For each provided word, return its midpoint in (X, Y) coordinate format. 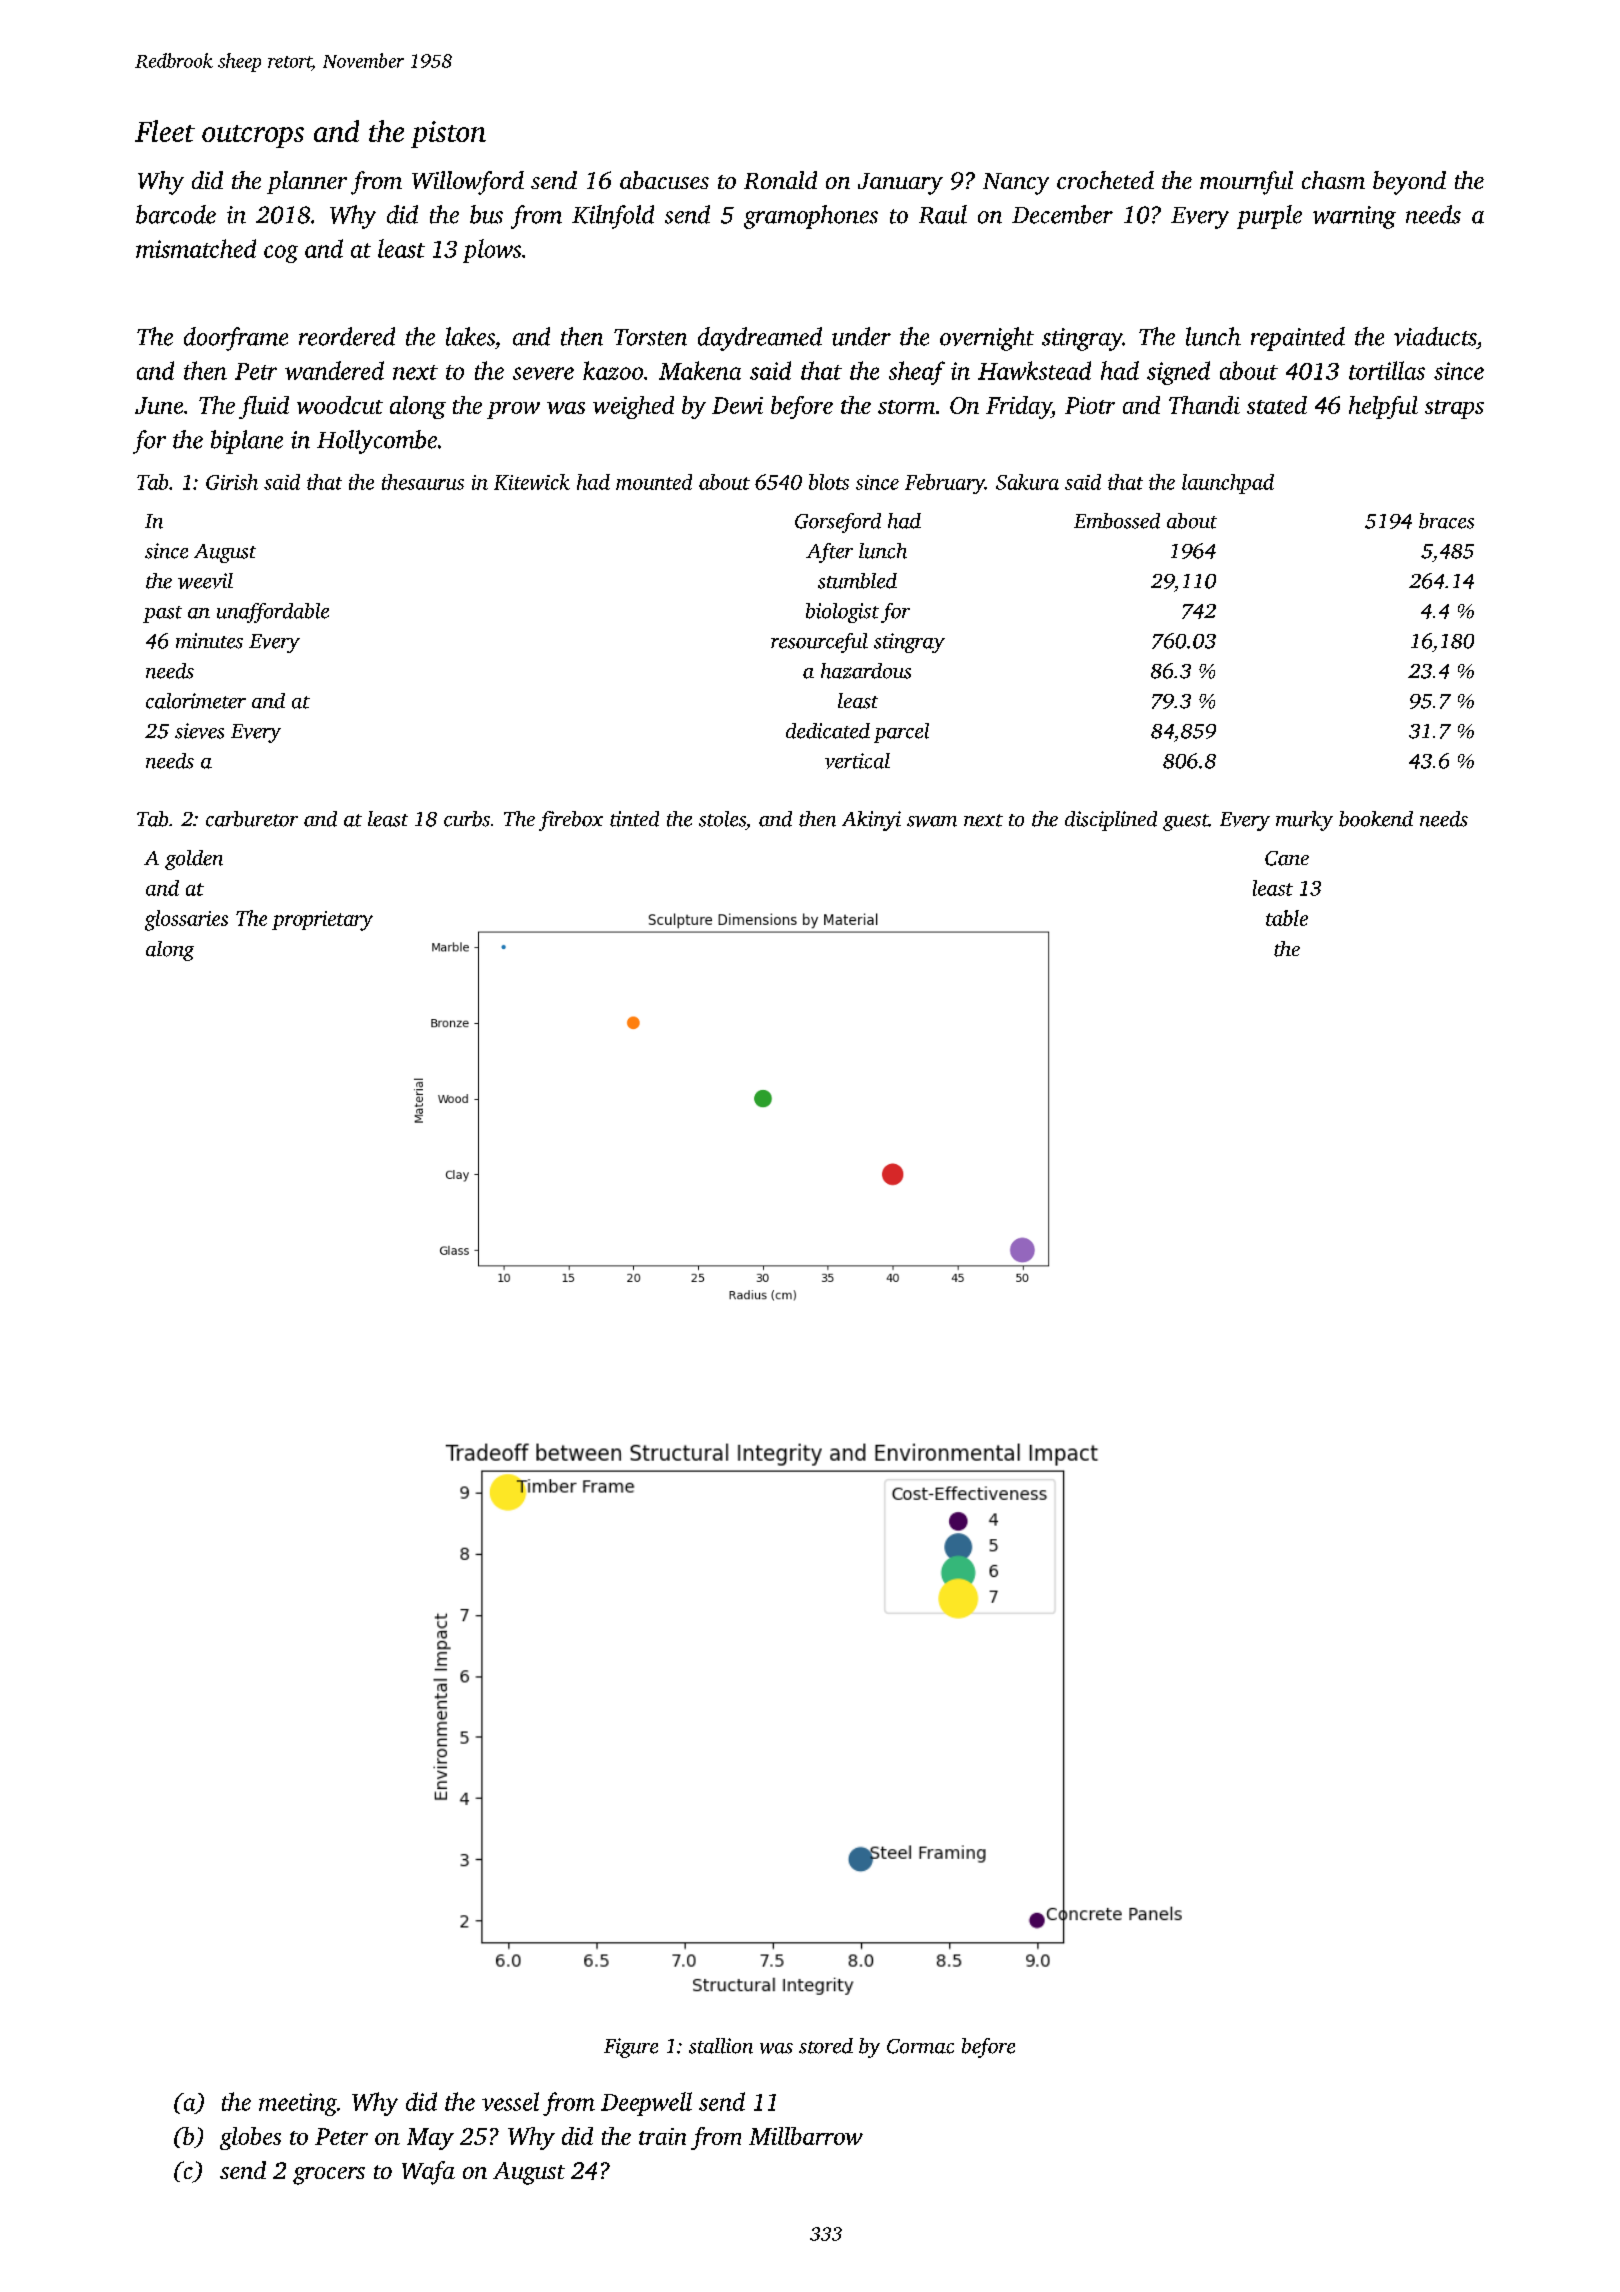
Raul (943, 214)
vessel (510, 2101)
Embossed (1117, 521)
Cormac (920, 2046)
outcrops (253, 136)
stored (826, 2046)
